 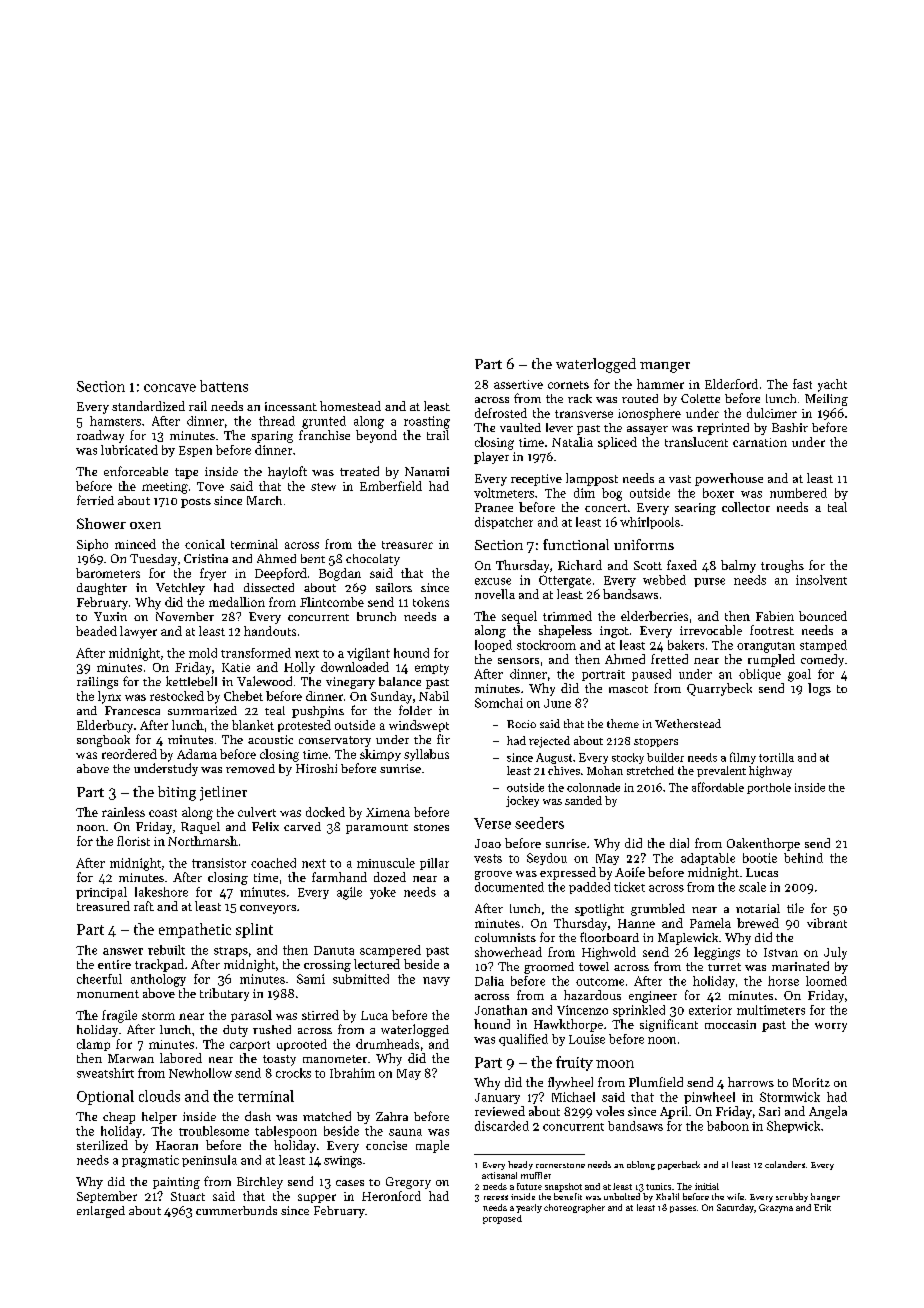 I want to click on tortilla, so click(x=776, y=757).
